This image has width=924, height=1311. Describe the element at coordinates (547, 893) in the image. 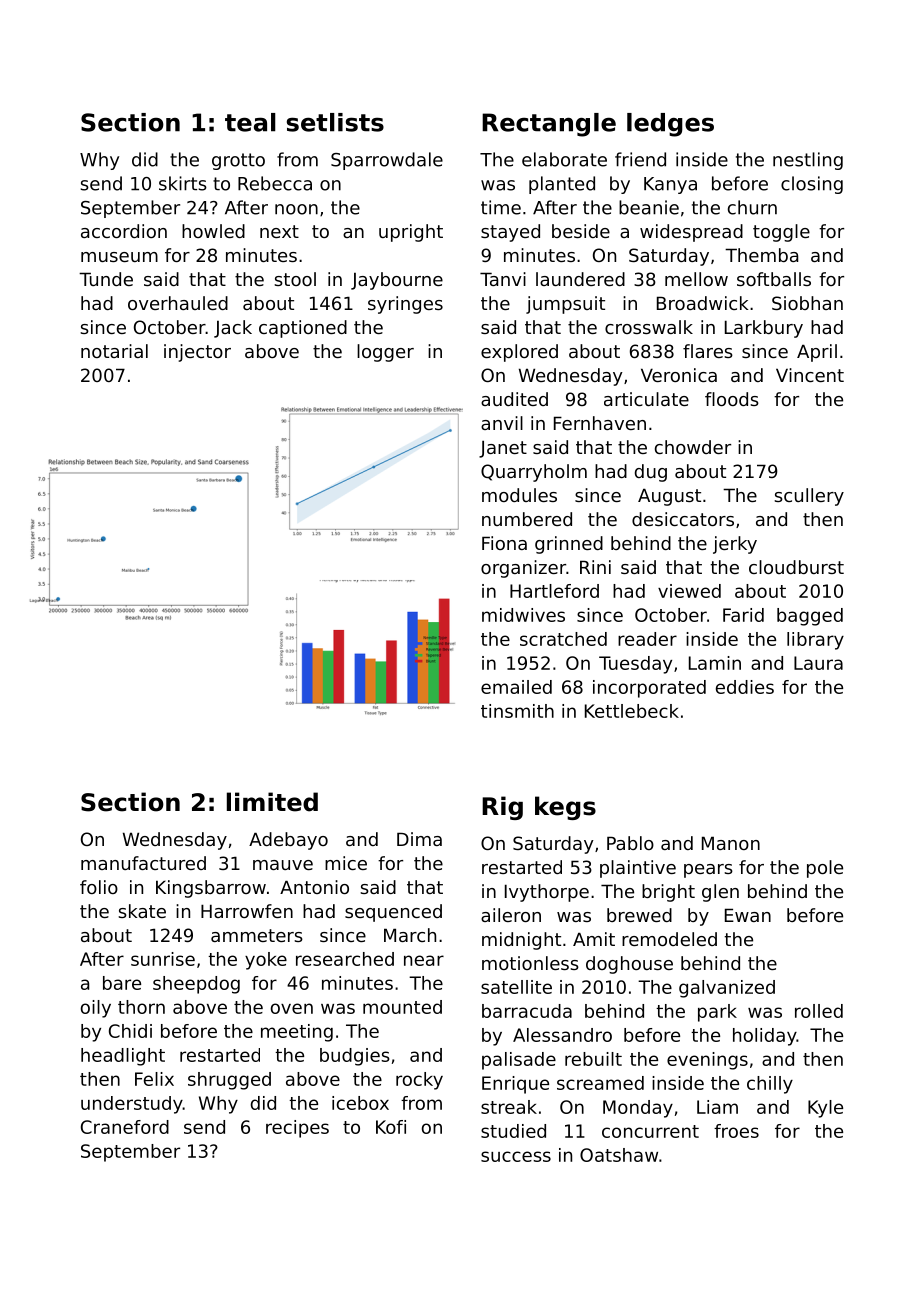

I see `Ivythorpe` at that location.
